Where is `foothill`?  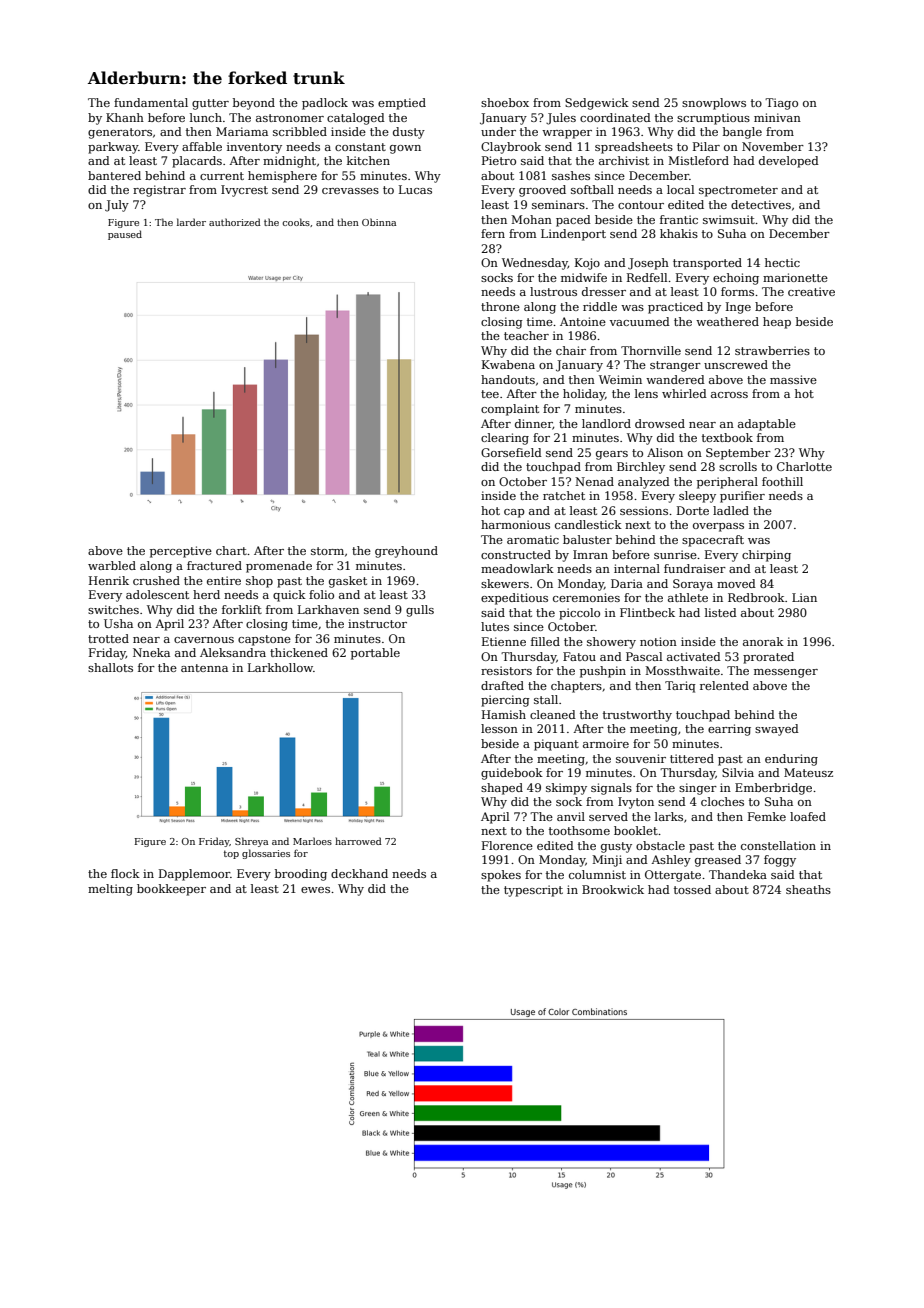
foothill is located at coordinates (782, 481).
